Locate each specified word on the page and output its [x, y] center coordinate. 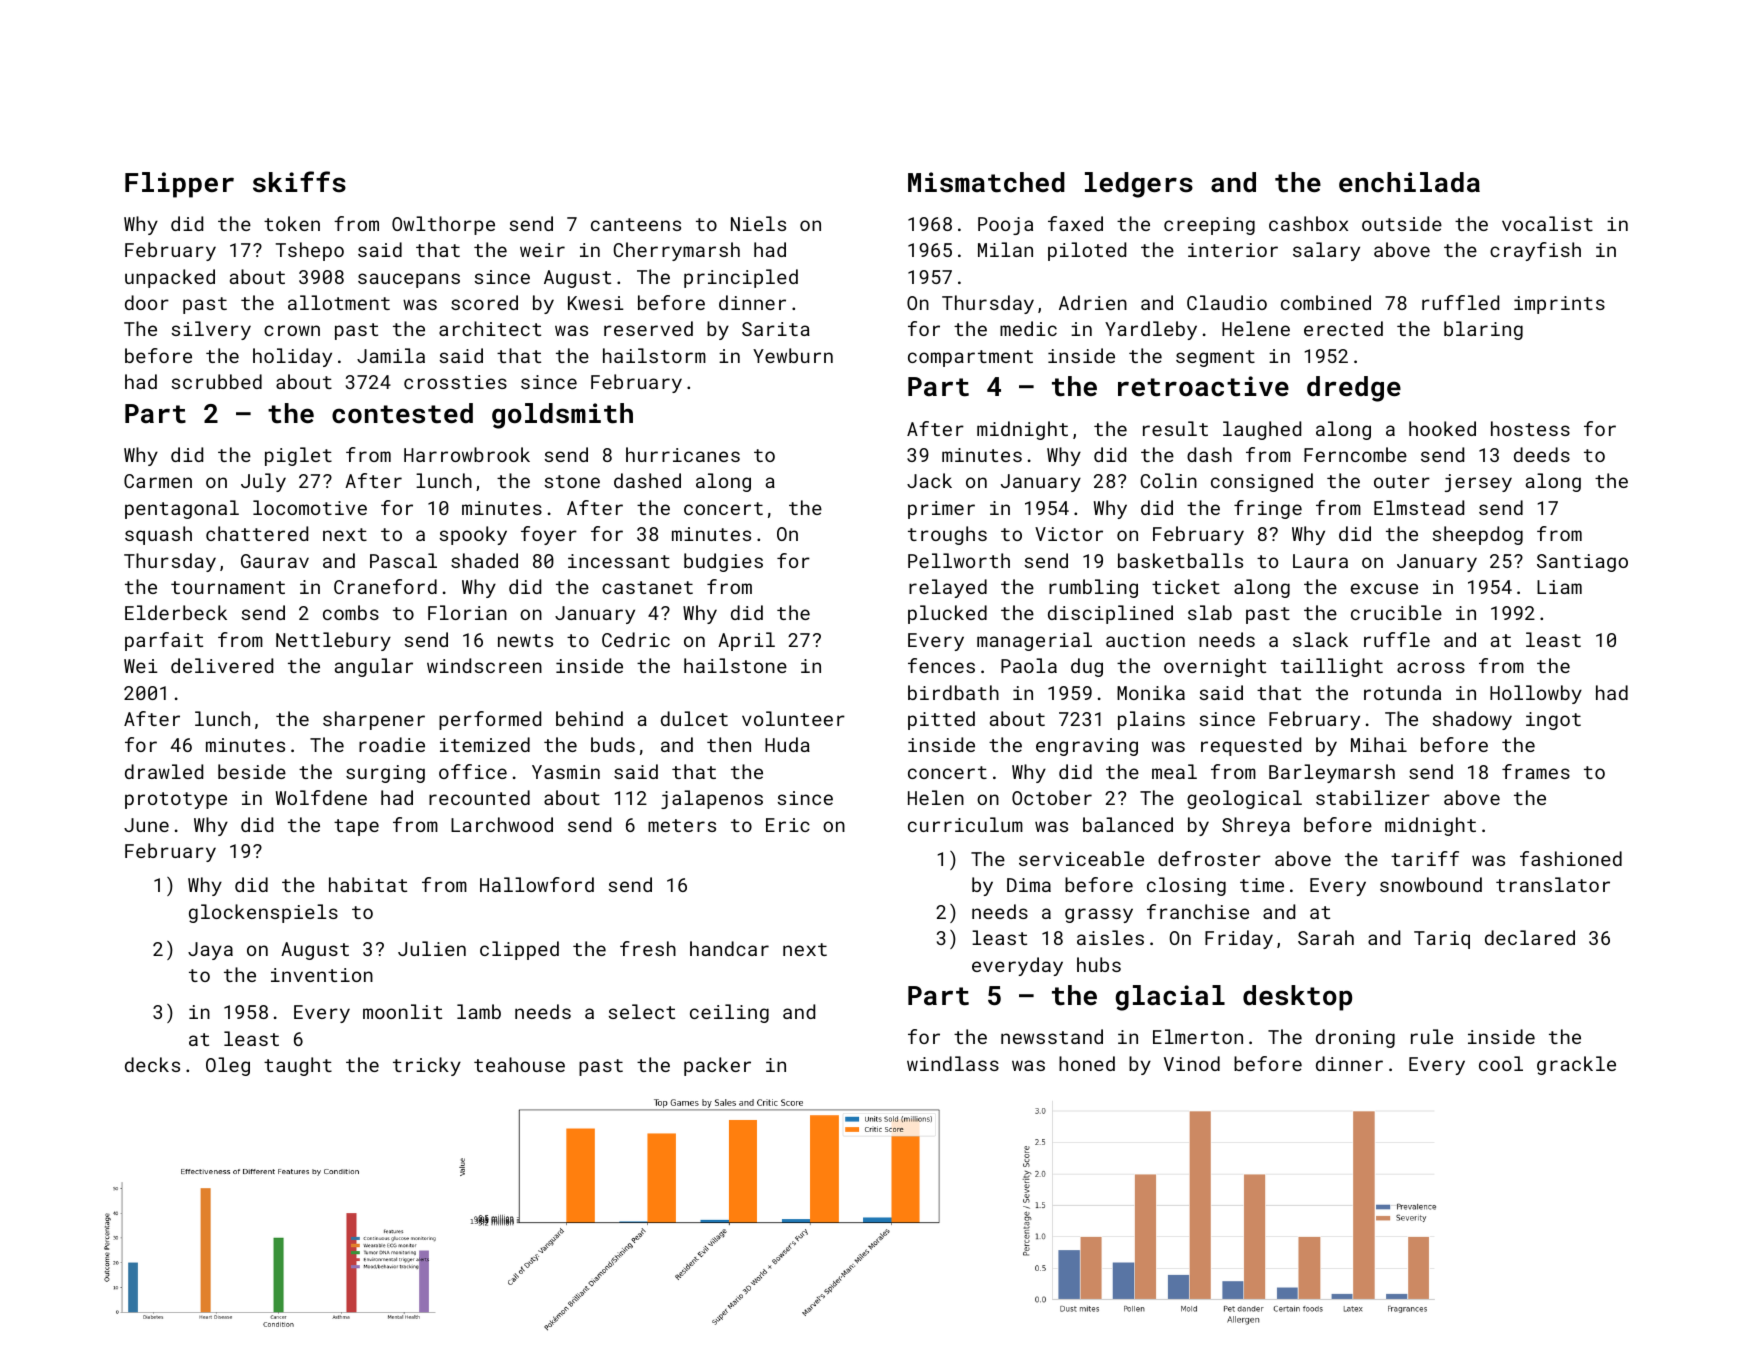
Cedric [636, 639]
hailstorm [654, 355]
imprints [1559, 305]
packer [717, 1066]
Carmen [158, 481]
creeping [1209, 226]
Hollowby [1536, 694]
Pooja [1005, 226]
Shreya [1256, 826]
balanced [1128, 824]
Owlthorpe [443, 225]
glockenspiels [263, 913]
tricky [427, 1066]
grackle [1576, 1065]
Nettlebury [333, 641]
